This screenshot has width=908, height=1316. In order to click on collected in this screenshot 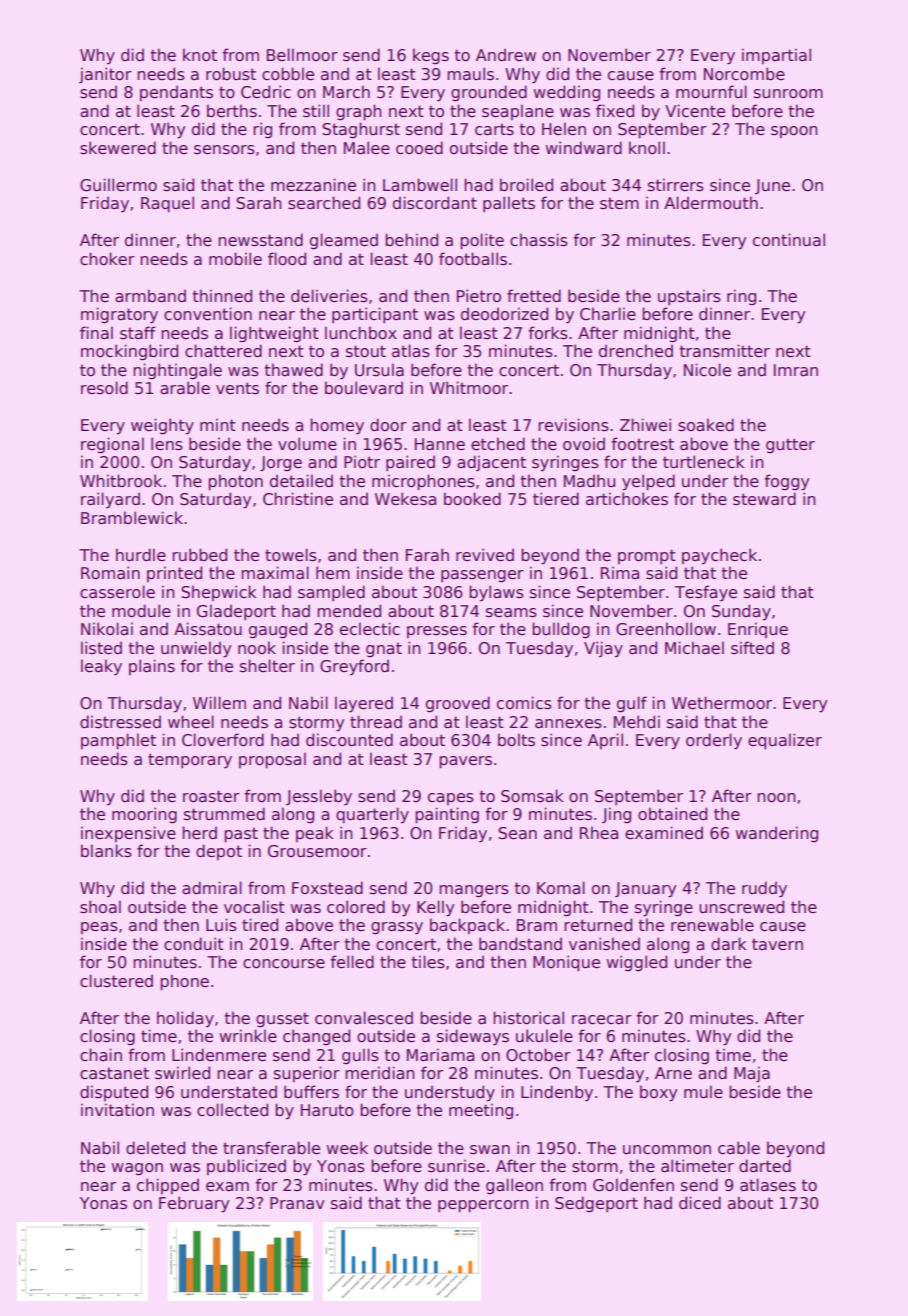, I will do `click(232, 1110)`.
